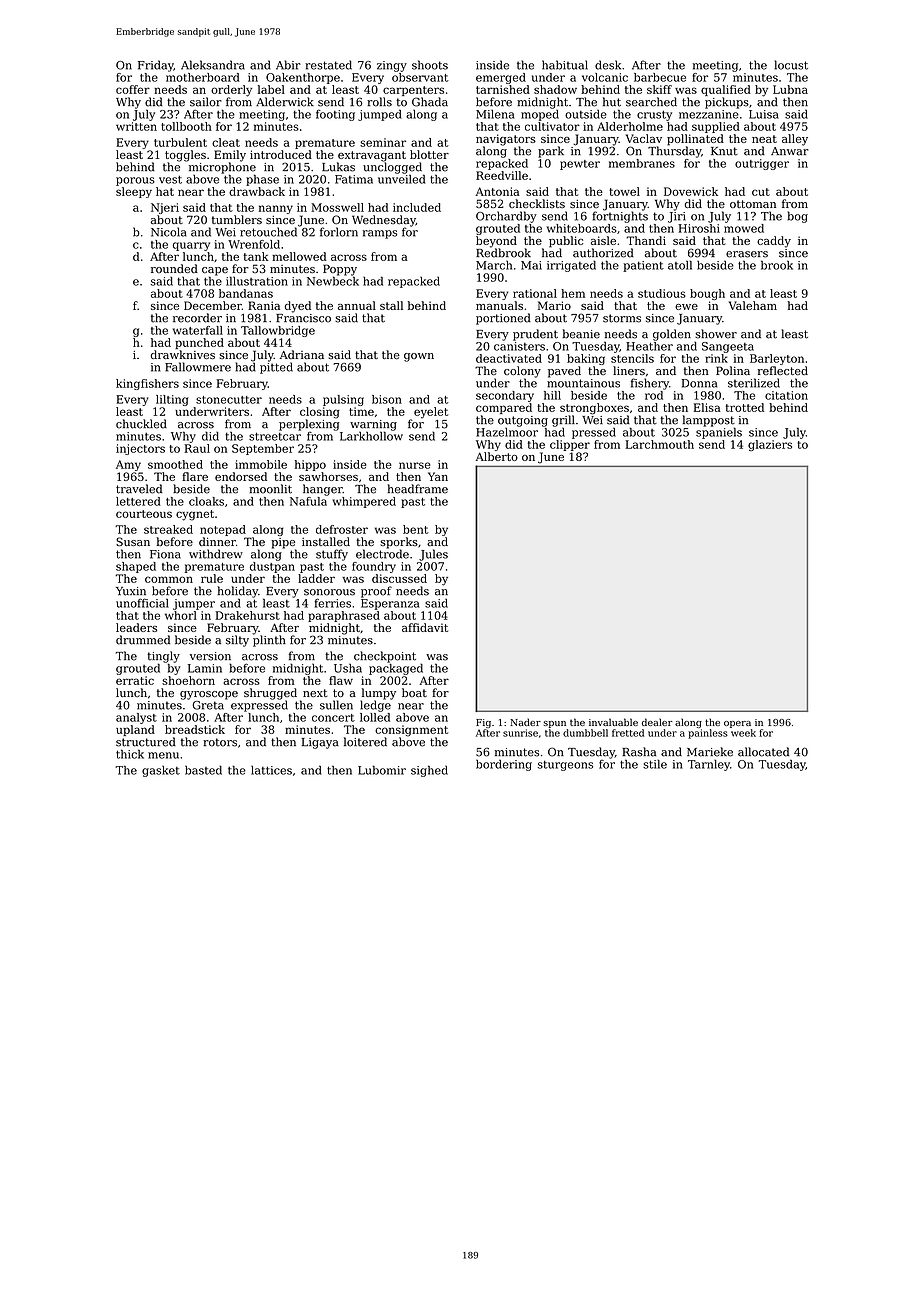 The image size is (924, 1308). I want to click on Usha, so click(348, 668).
